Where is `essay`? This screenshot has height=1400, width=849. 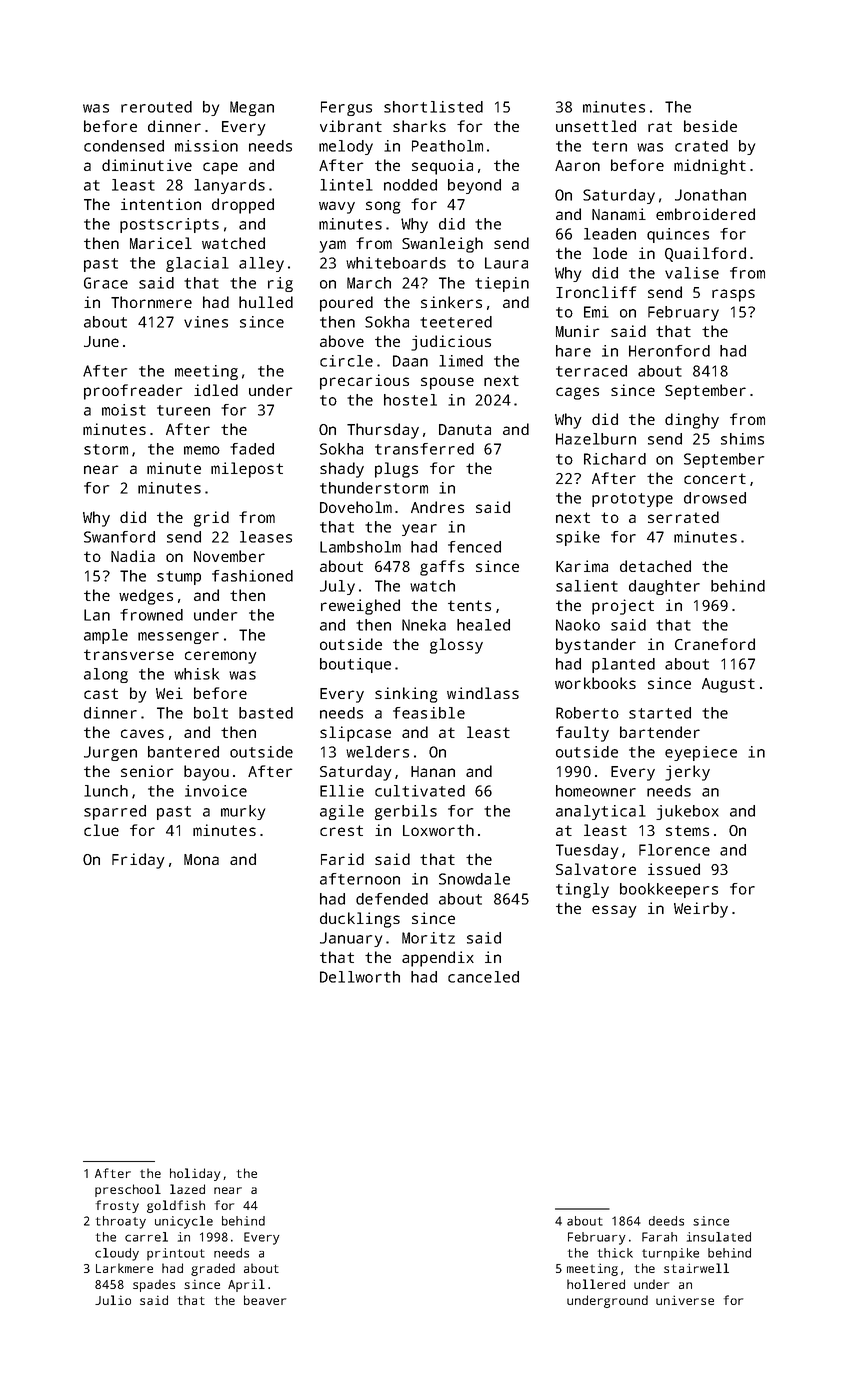 essay is located at coordinates (614, 911).
